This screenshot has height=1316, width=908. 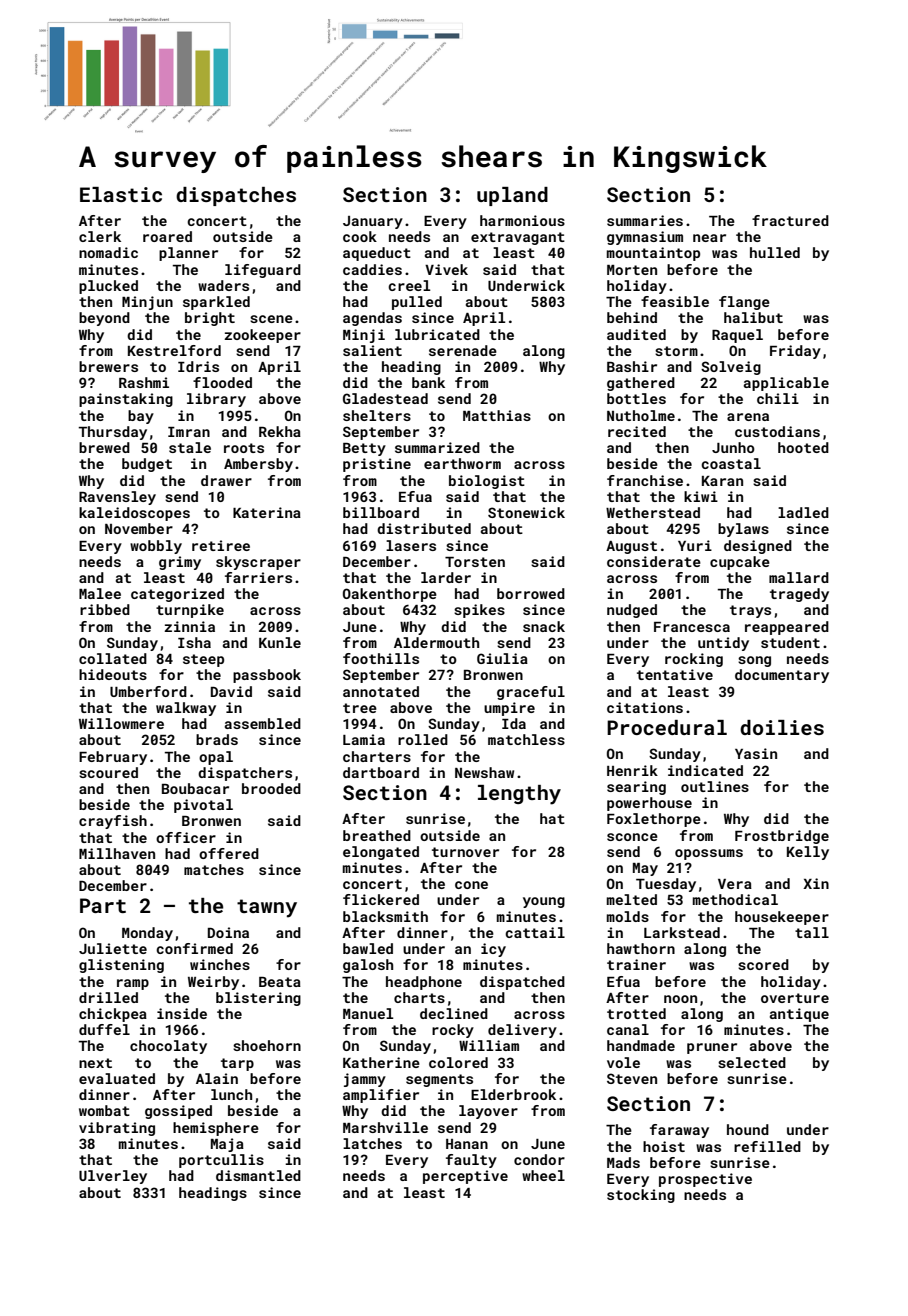 What do you see at coordinates (790, 220) in the screenshot?
I see `fractured` at bounding box center [790, 220].
